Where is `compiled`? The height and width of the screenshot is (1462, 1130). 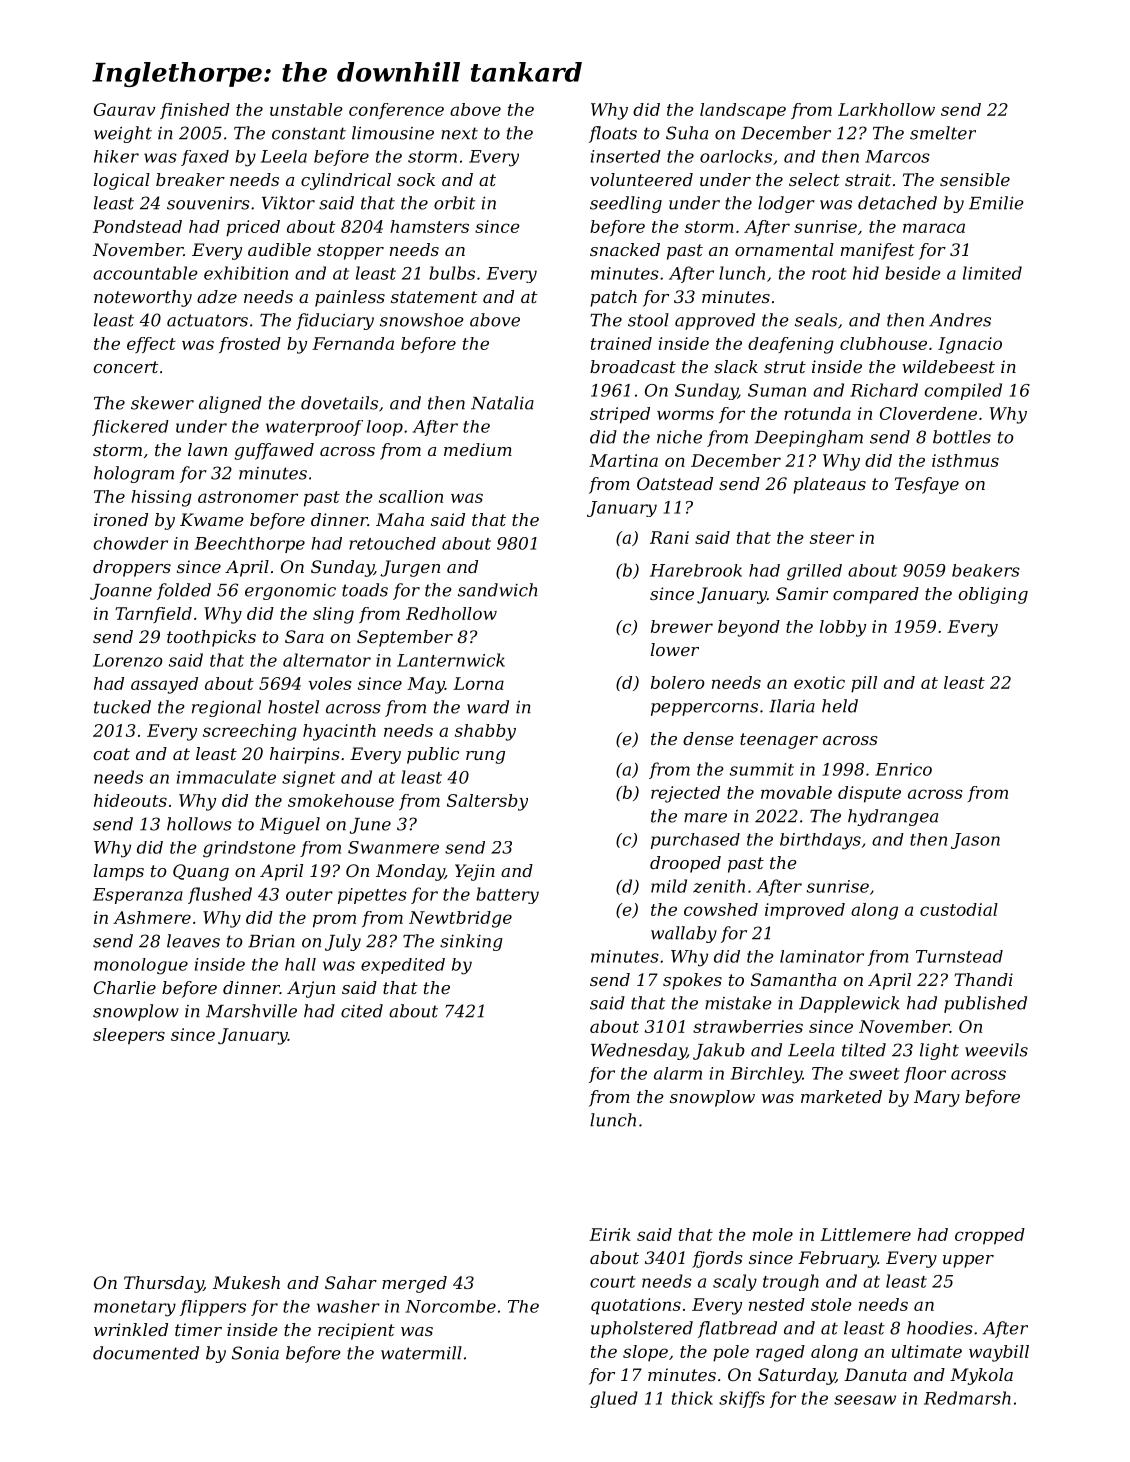
compiled is located at coordinates (963, 391).
